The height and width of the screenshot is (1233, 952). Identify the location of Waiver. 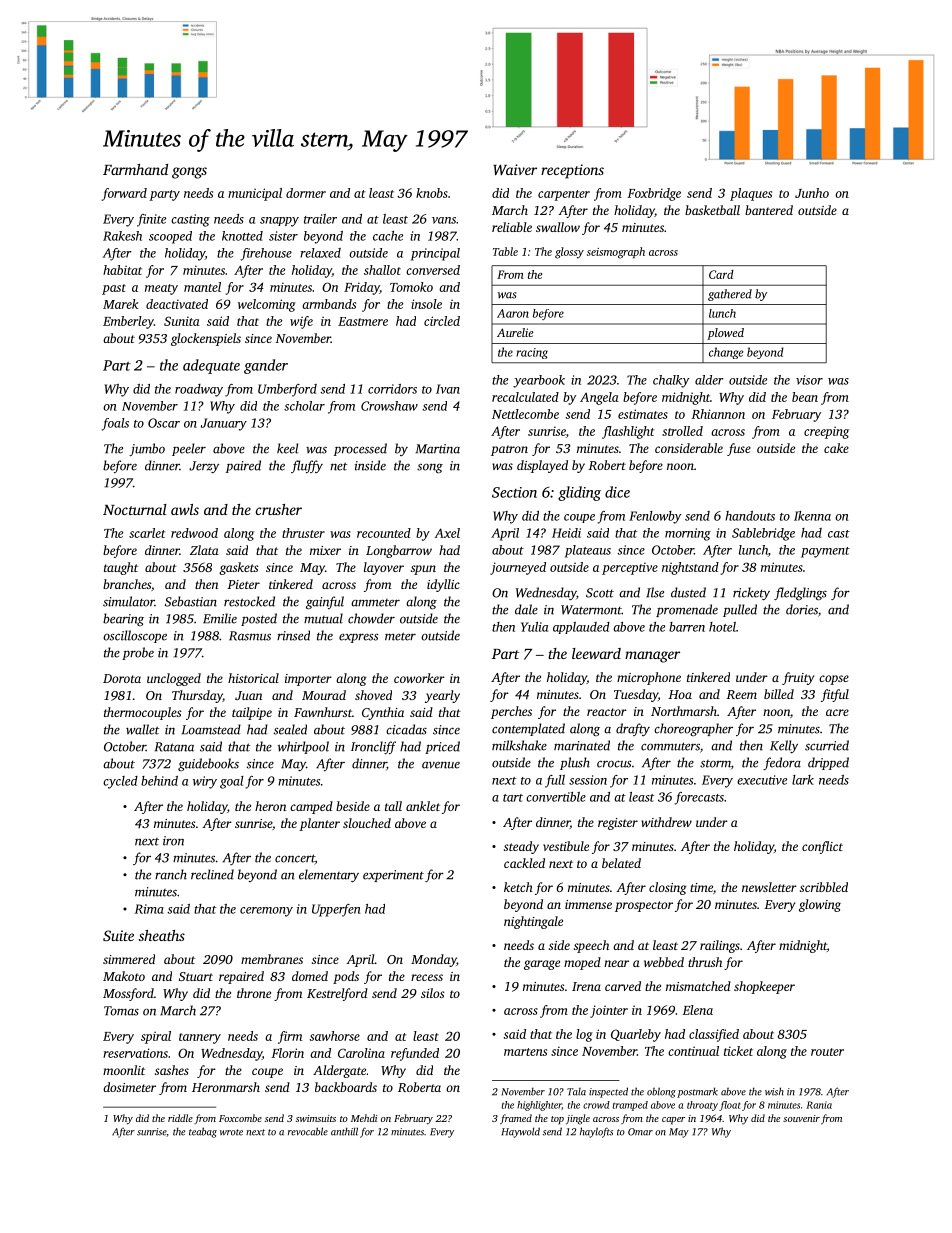
(515, 169).
